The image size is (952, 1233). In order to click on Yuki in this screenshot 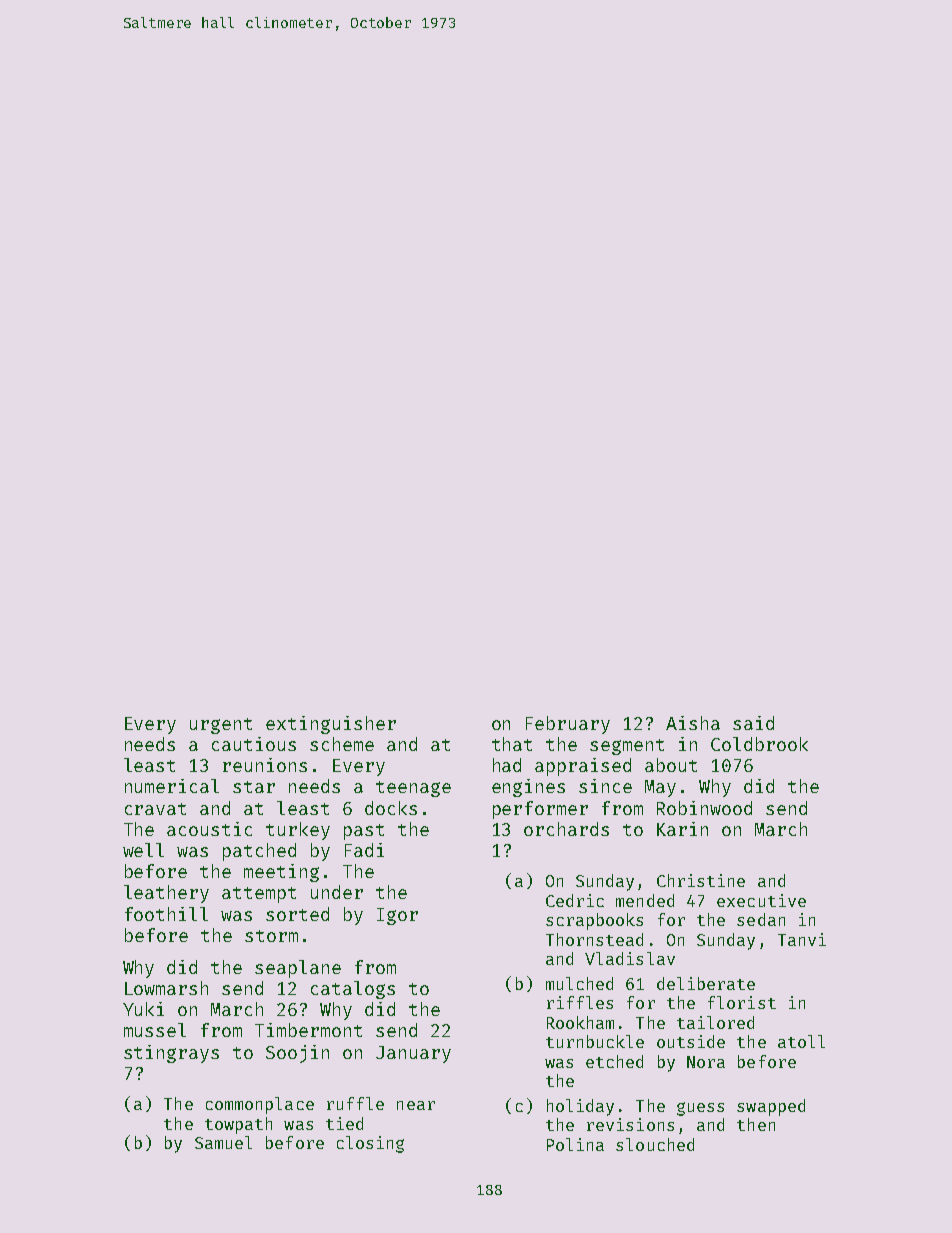, I will do `click(143, 1009)`.
